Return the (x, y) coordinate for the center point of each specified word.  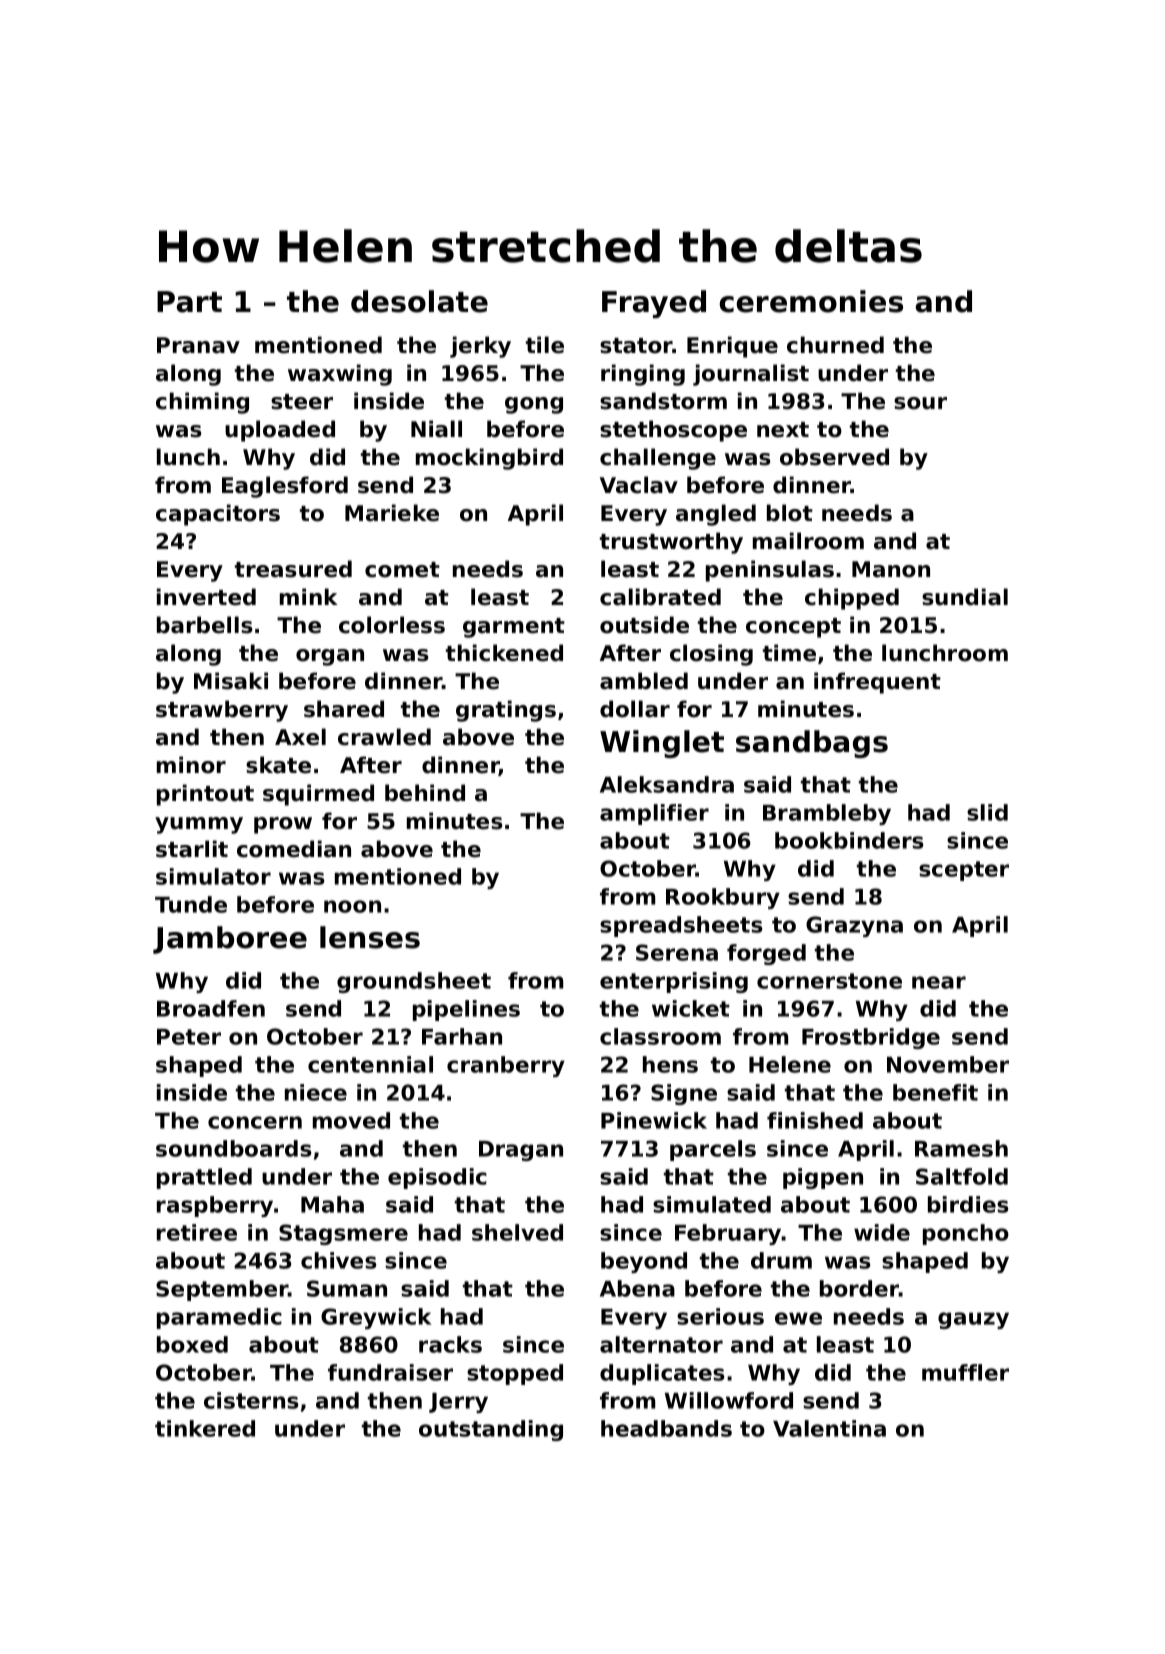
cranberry (506, 1066)
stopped (515, 1374)
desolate (419, 301)
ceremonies (811, 301)
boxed (192, 1344)
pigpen (823, 1178)
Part (189, 302)
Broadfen (211, 1008)
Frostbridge (871, 1038)
